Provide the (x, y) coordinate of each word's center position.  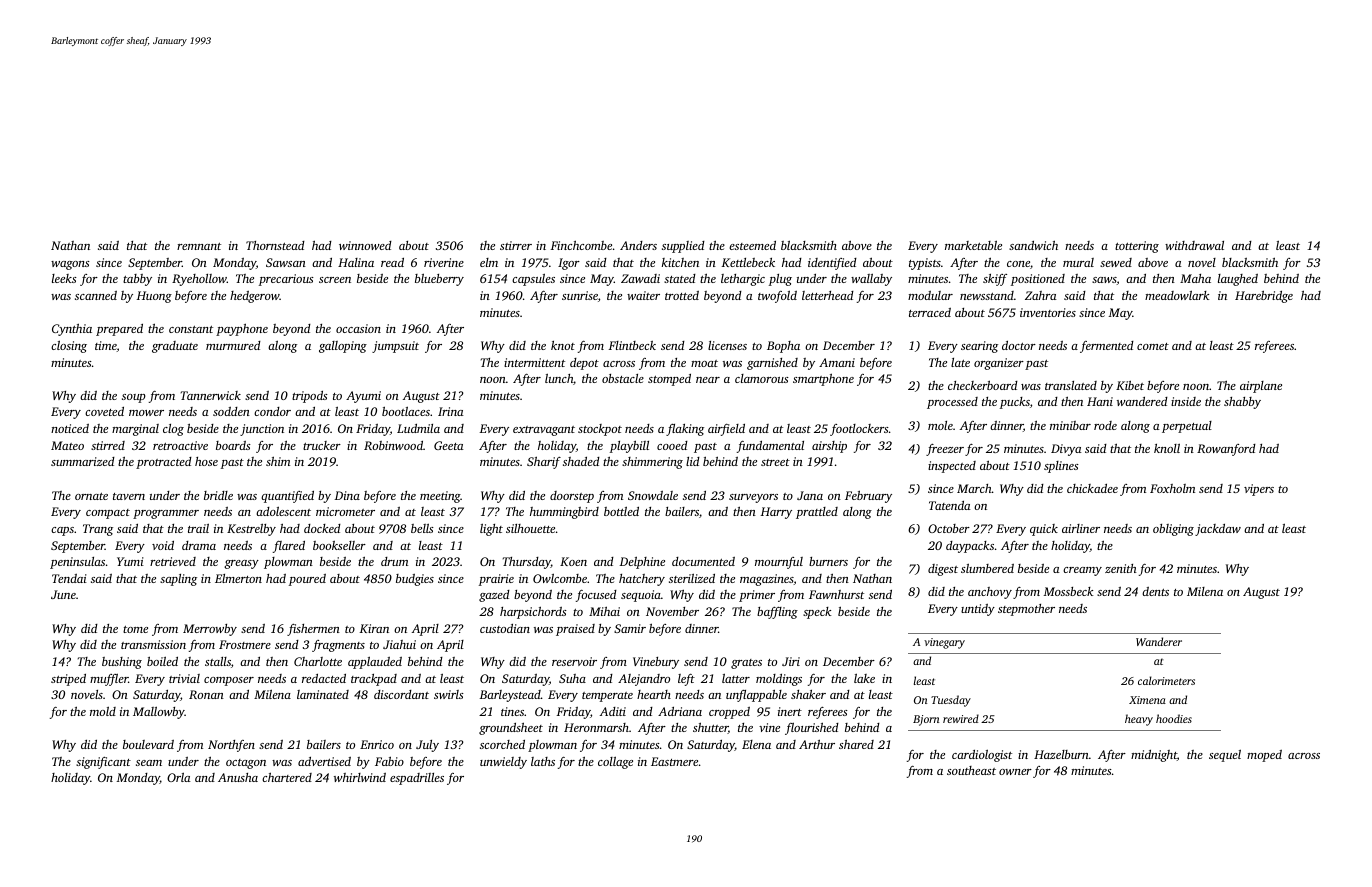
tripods (310, 397)
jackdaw (1218, 530)
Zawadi (640, 278)
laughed (1238, 280)
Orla (179, 777)
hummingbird (564, 513)
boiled (162, 661)
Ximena (1147, 700)
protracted (164, 463)
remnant (199, 246)
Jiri (791, 661)
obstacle (623, 378)
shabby (1242, 403)
